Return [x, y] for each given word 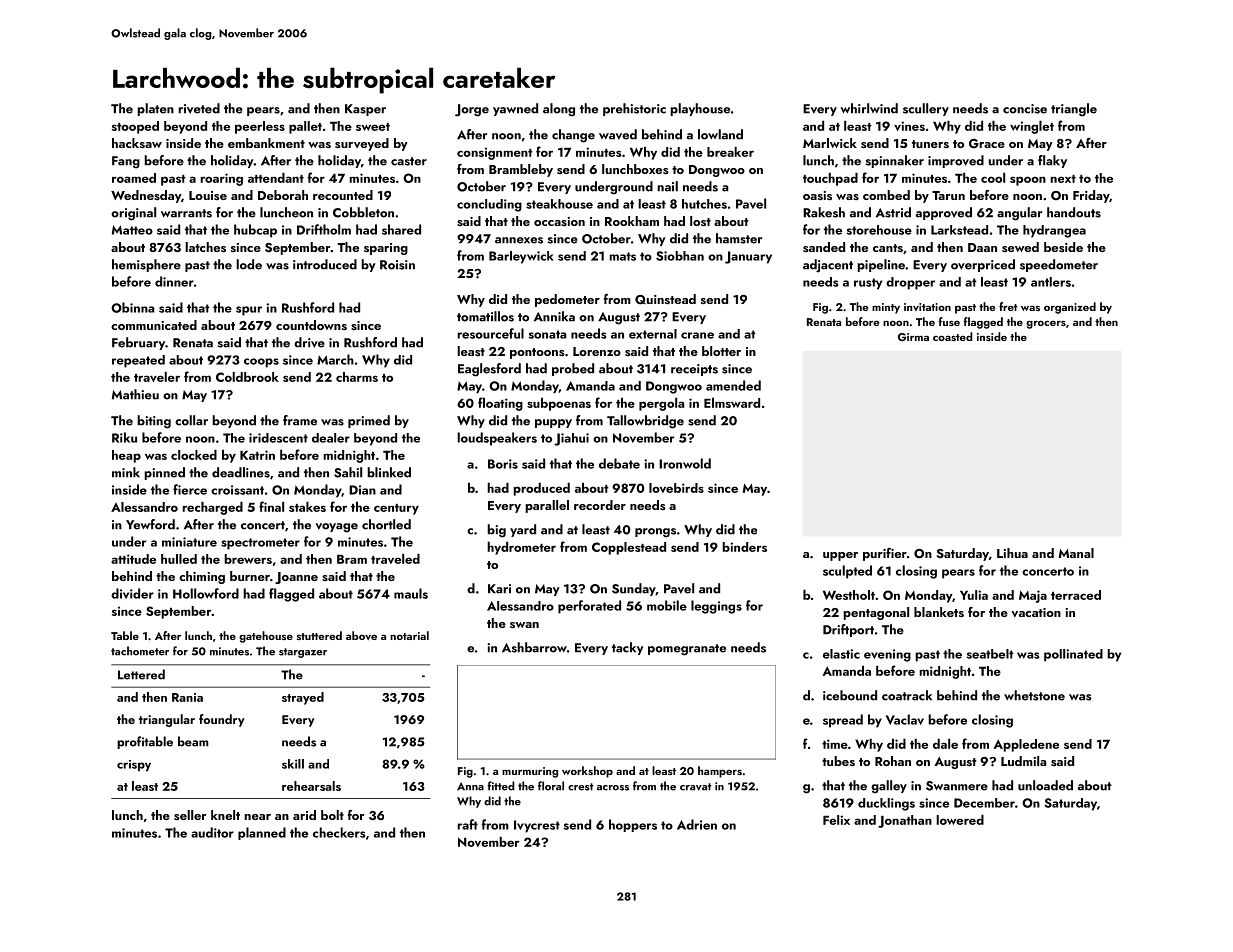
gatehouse [266, 637]
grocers [1046, 325]
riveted [199, 108]
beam [193, 741]
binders [744, 547]
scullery [926, 109]
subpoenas [559, 404]
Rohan [893, 761]
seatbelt [990, 654]
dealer [331, 438]
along [559, 110]
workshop [587, 772]
